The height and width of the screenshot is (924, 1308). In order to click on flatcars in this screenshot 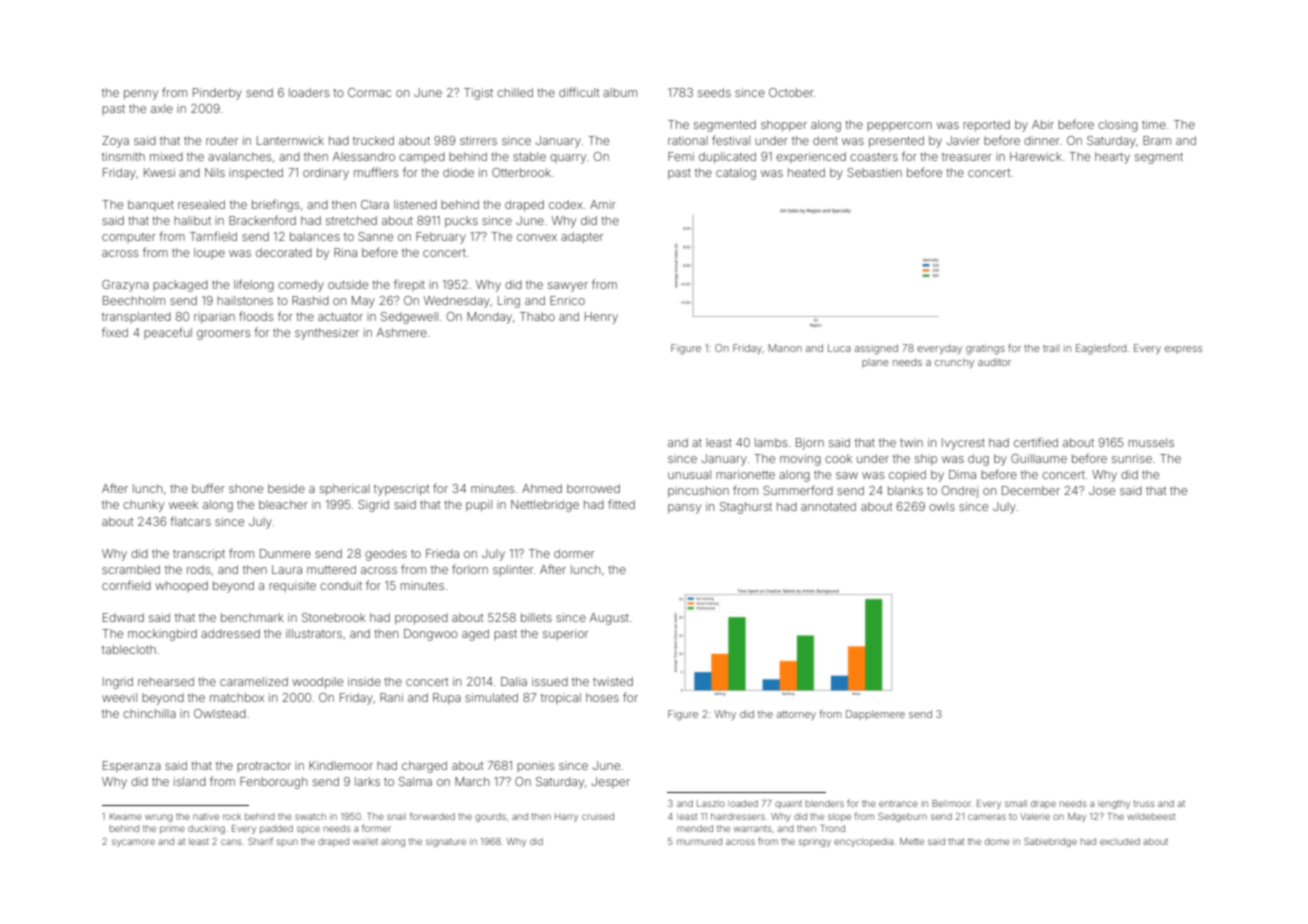, I will do `click(190, 521)`.
